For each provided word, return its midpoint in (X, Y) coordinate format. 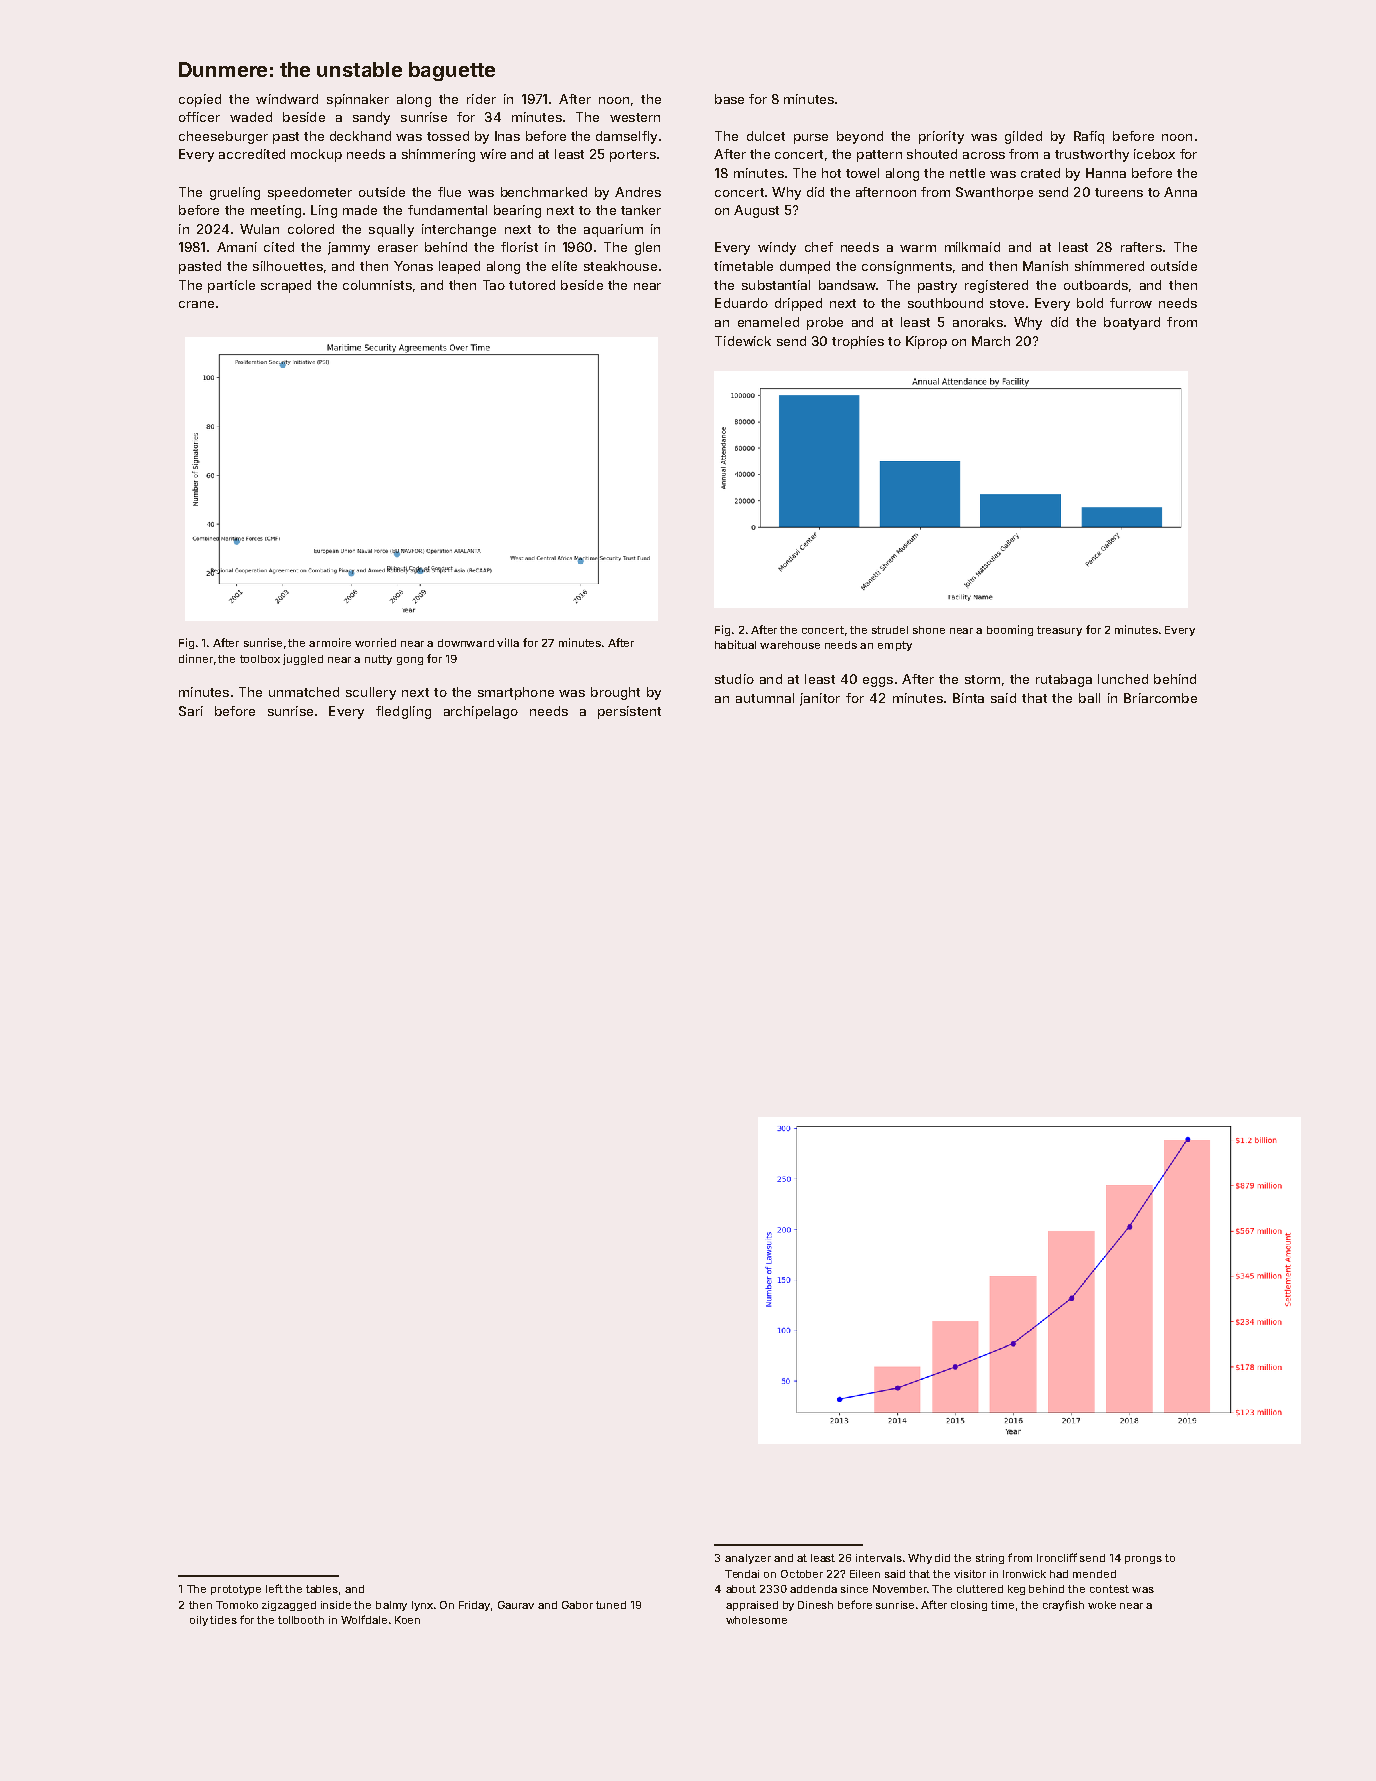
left (274, 1588)
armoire (330, 642)
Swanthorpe (994, 193)
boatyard (1132, 323)
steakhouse (620, 266)
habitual (735, 644)
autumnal (765, 698)
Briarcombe (1160, 698)
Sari (191, 711)
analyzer (748, 1559)
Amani (237, 247)
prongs (1143, 1560)
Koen (407, 1620)
